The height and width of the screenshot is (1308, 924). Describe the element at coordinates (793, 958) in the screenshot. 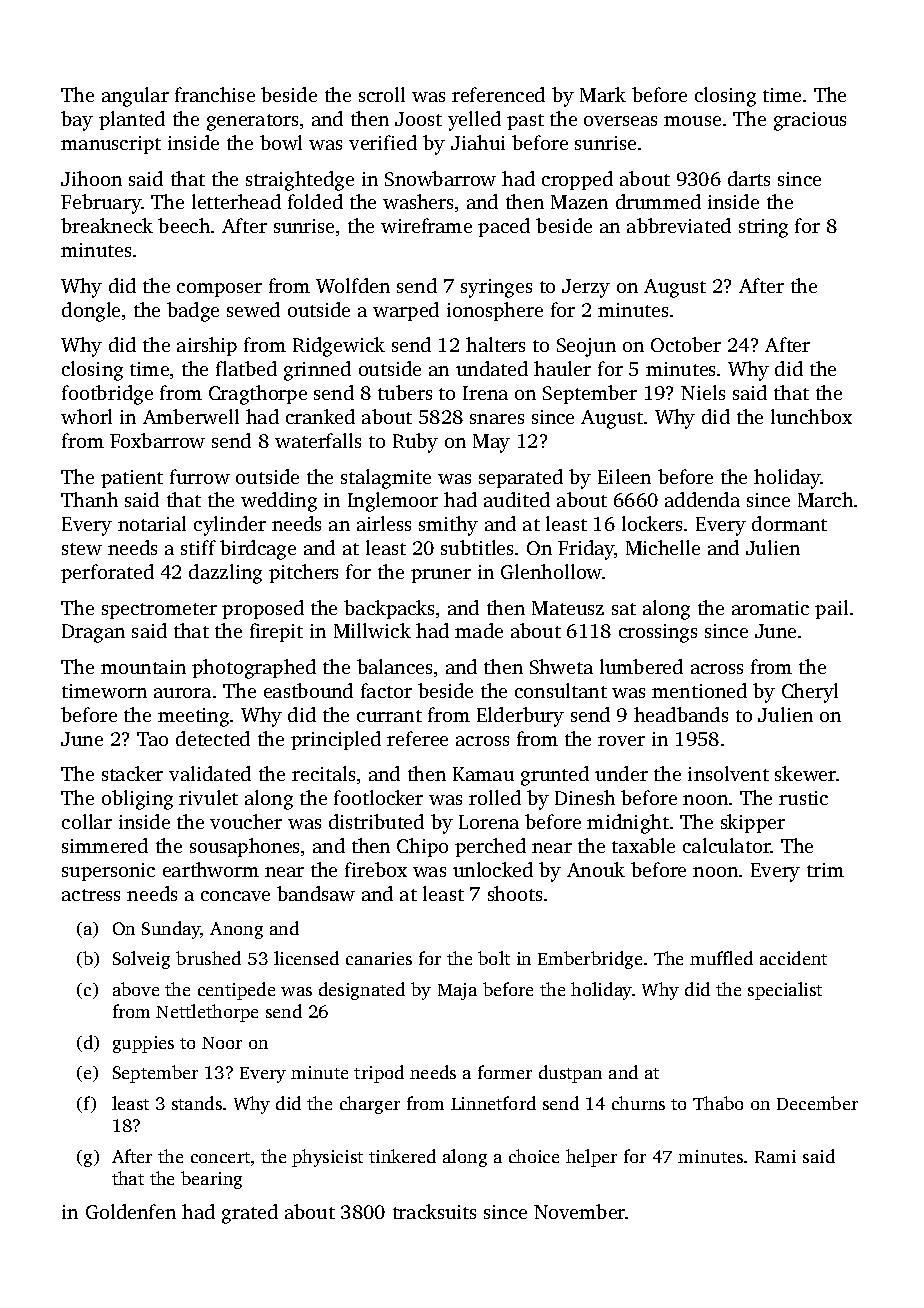

I see `accident` at that location.
